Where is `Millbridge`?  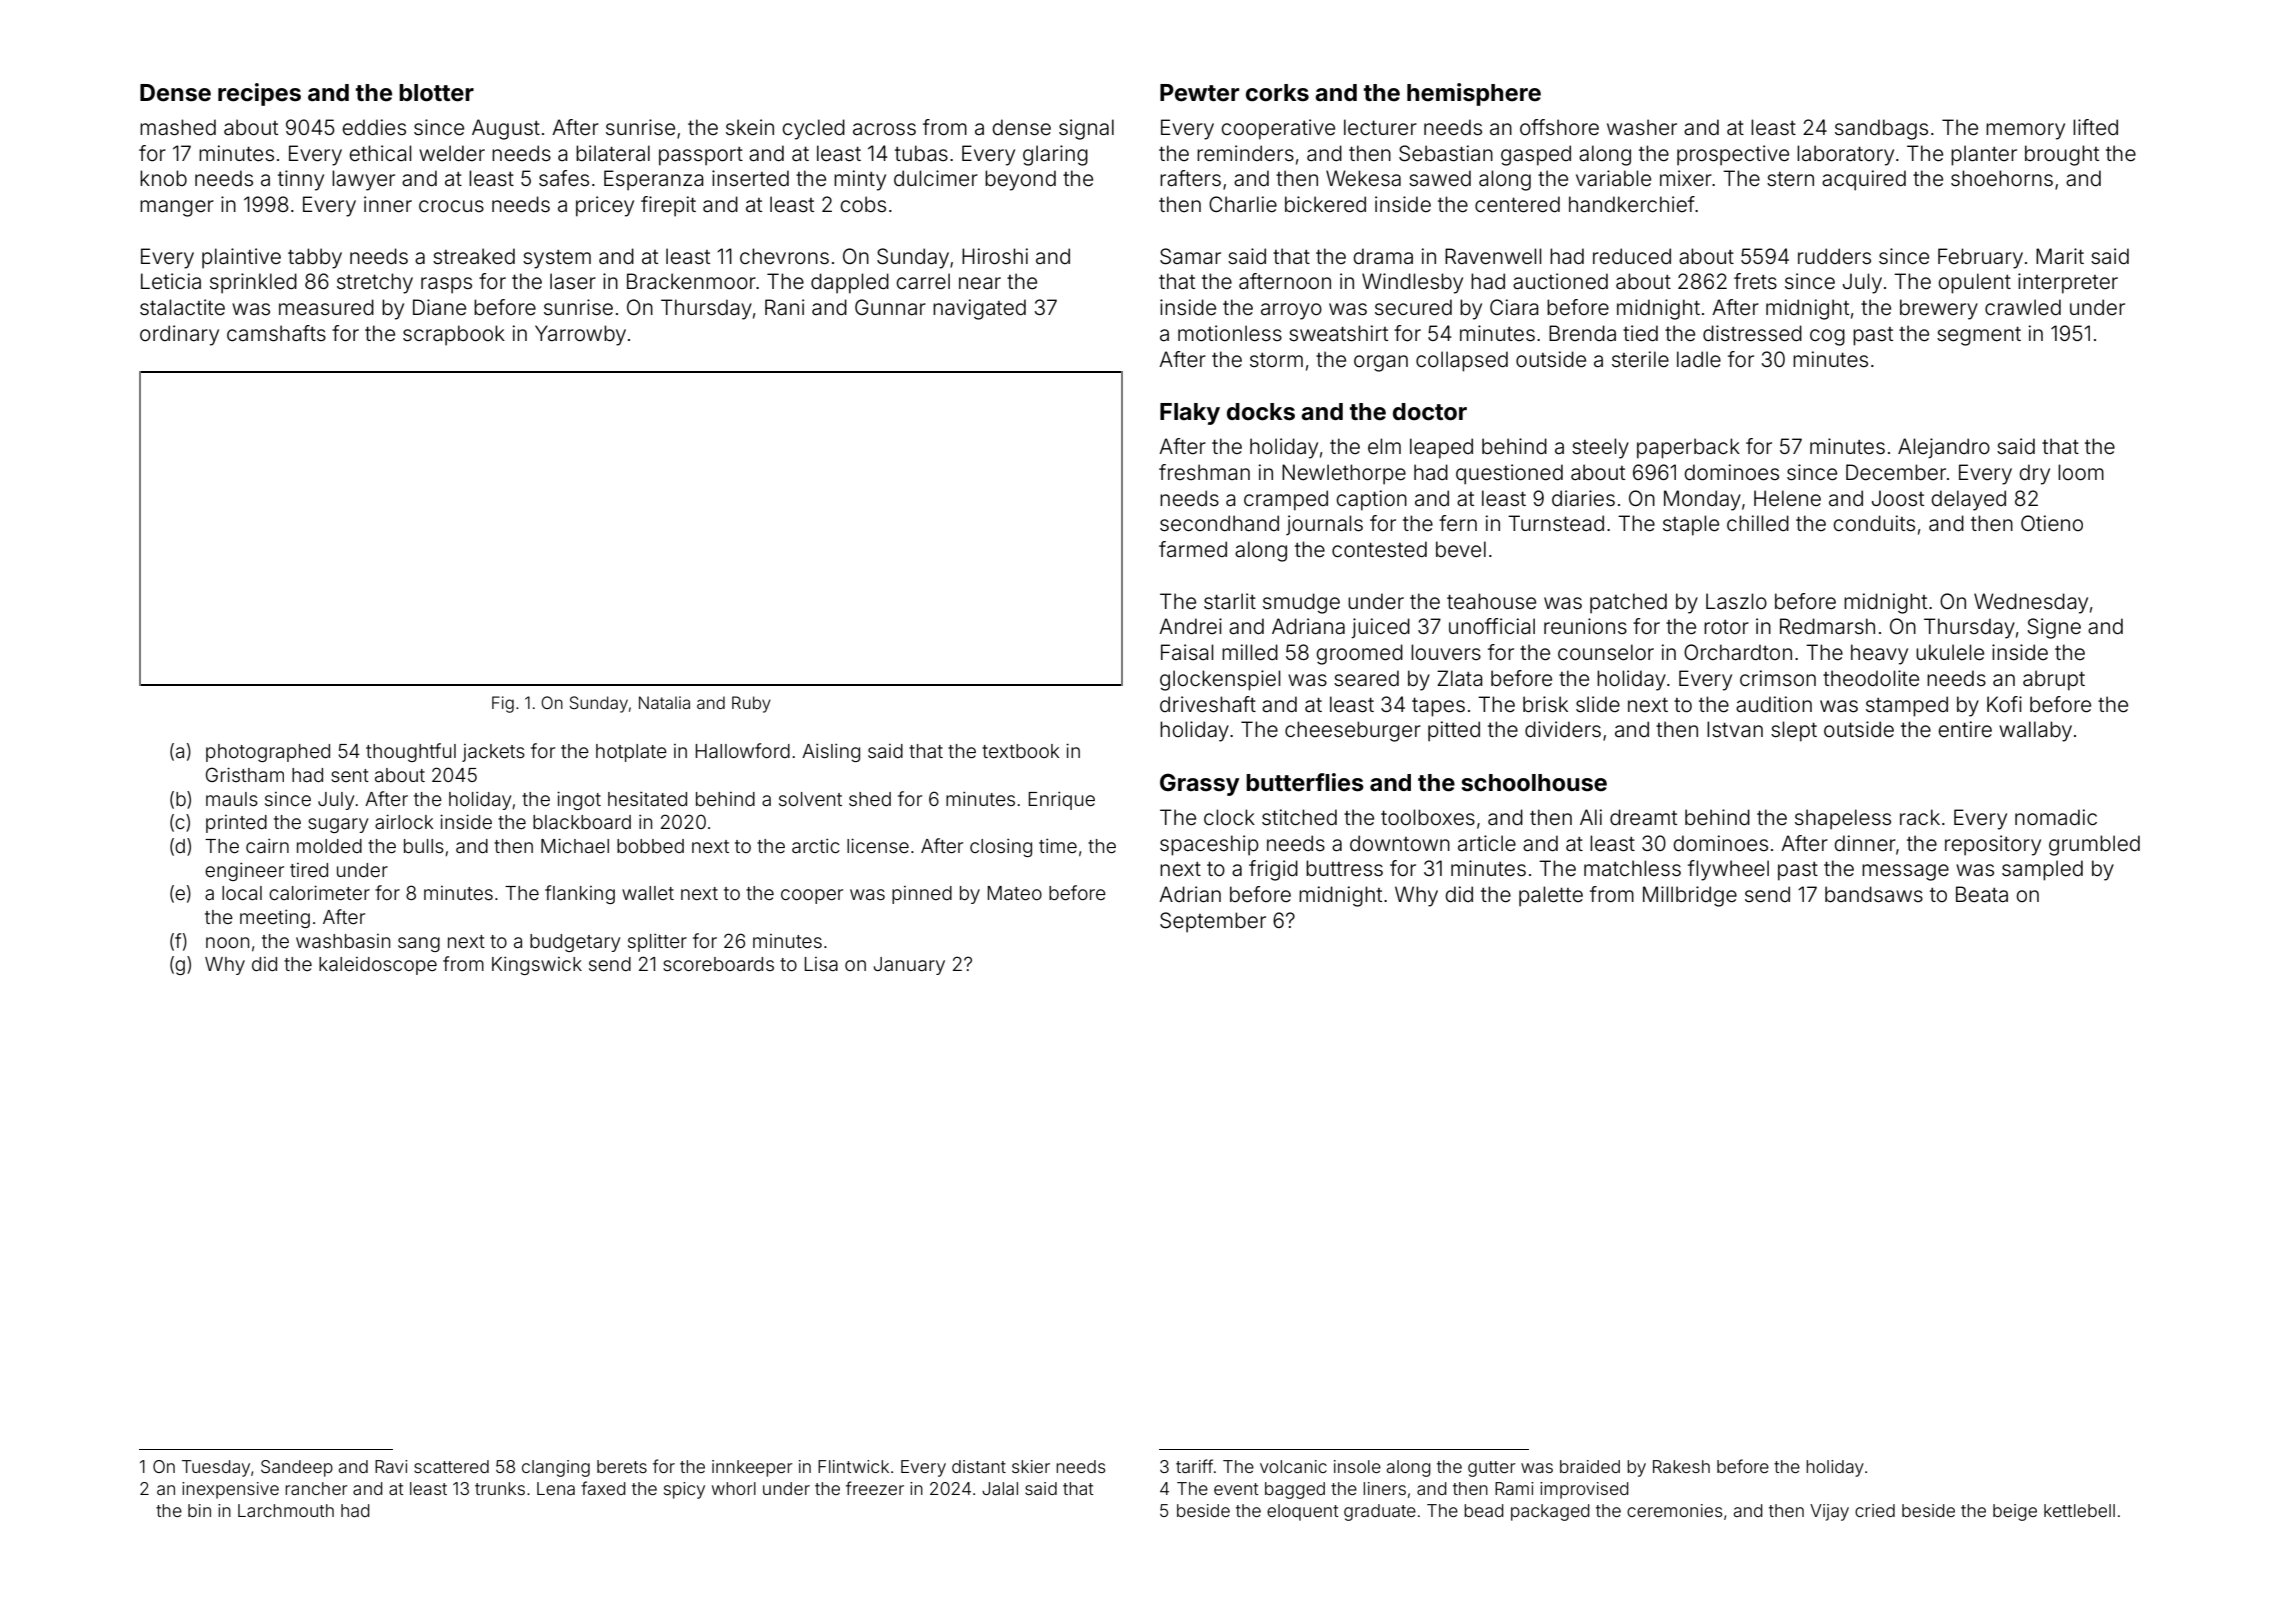 Millbridge is located at coordinates (1690, 896).
